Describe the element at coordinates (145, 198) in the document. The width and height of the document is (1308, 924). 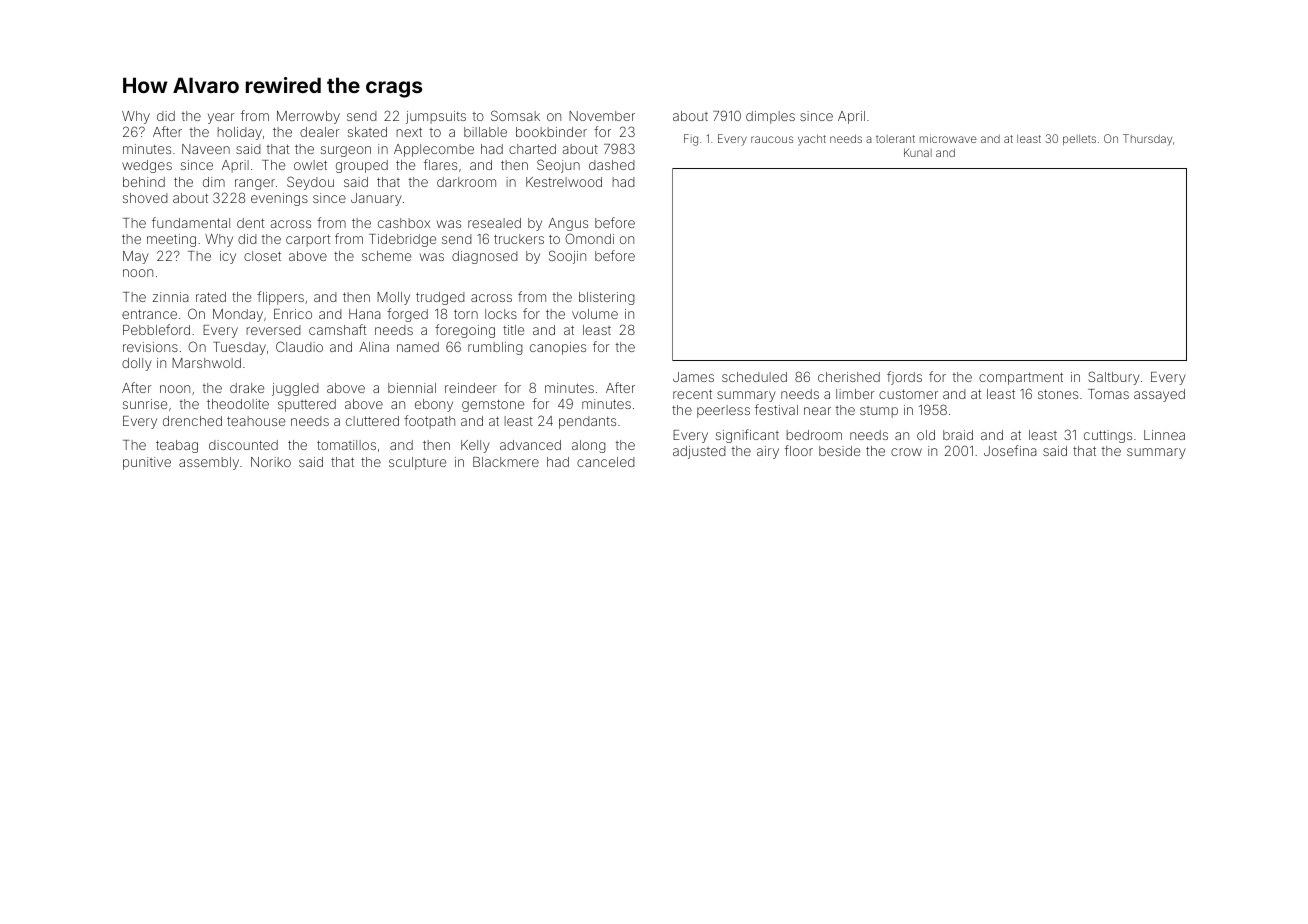
I see `shoved` at that location.
